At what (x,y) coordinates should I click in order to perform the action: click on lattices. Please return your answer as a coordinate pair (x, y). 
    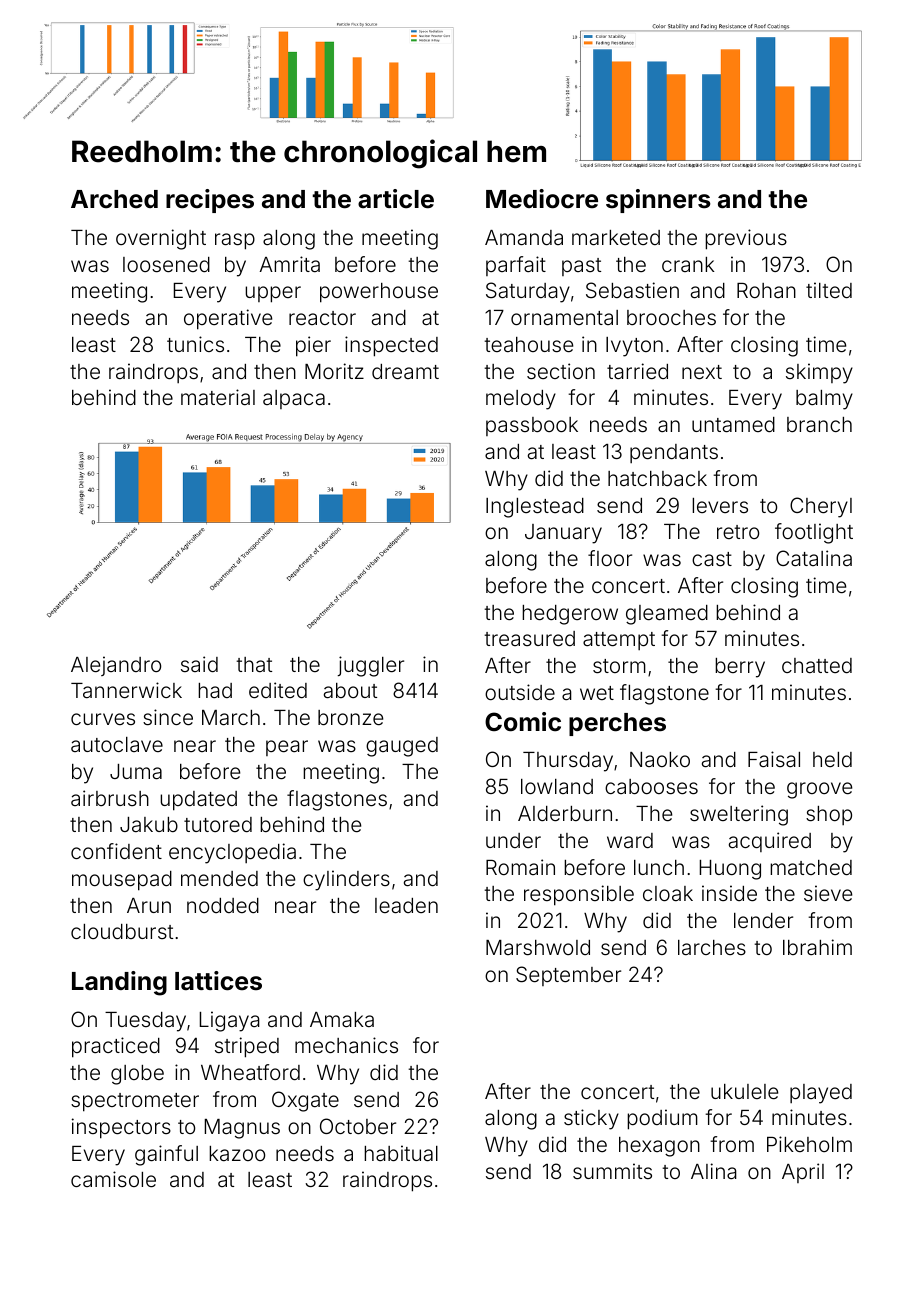
    Looking at the image, I should click on (218, 981).
